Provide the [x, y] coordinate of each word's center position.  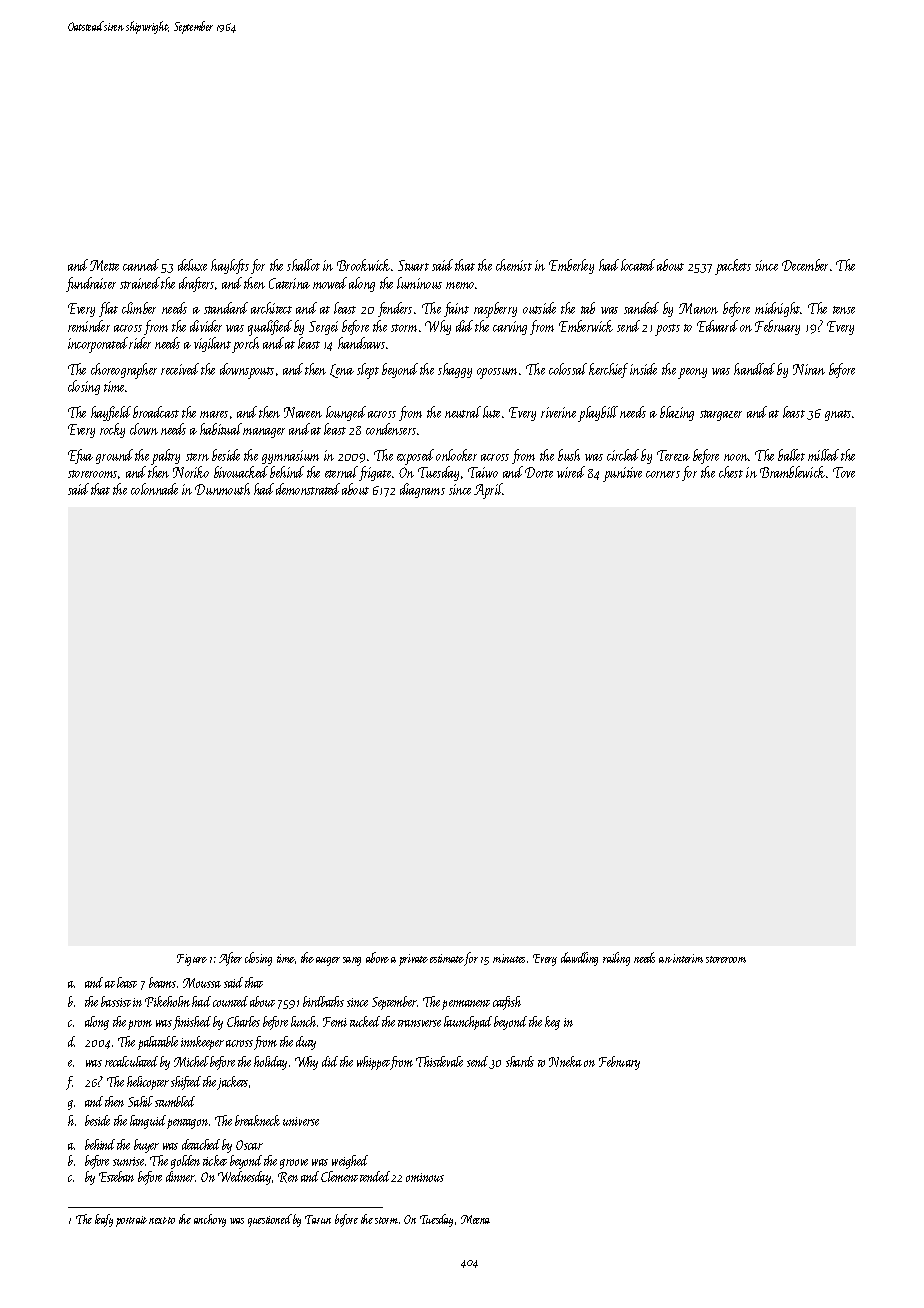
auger [328, 961]
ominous [425, 1177]
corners [663, 474]
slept [368, 371]
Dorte [539, 472]
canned [141, 265]
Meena [475, 1219]
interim [688, 958]
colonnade [154, 489]
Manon [698, 308]
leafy [104, 1220]
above [377, 957]
